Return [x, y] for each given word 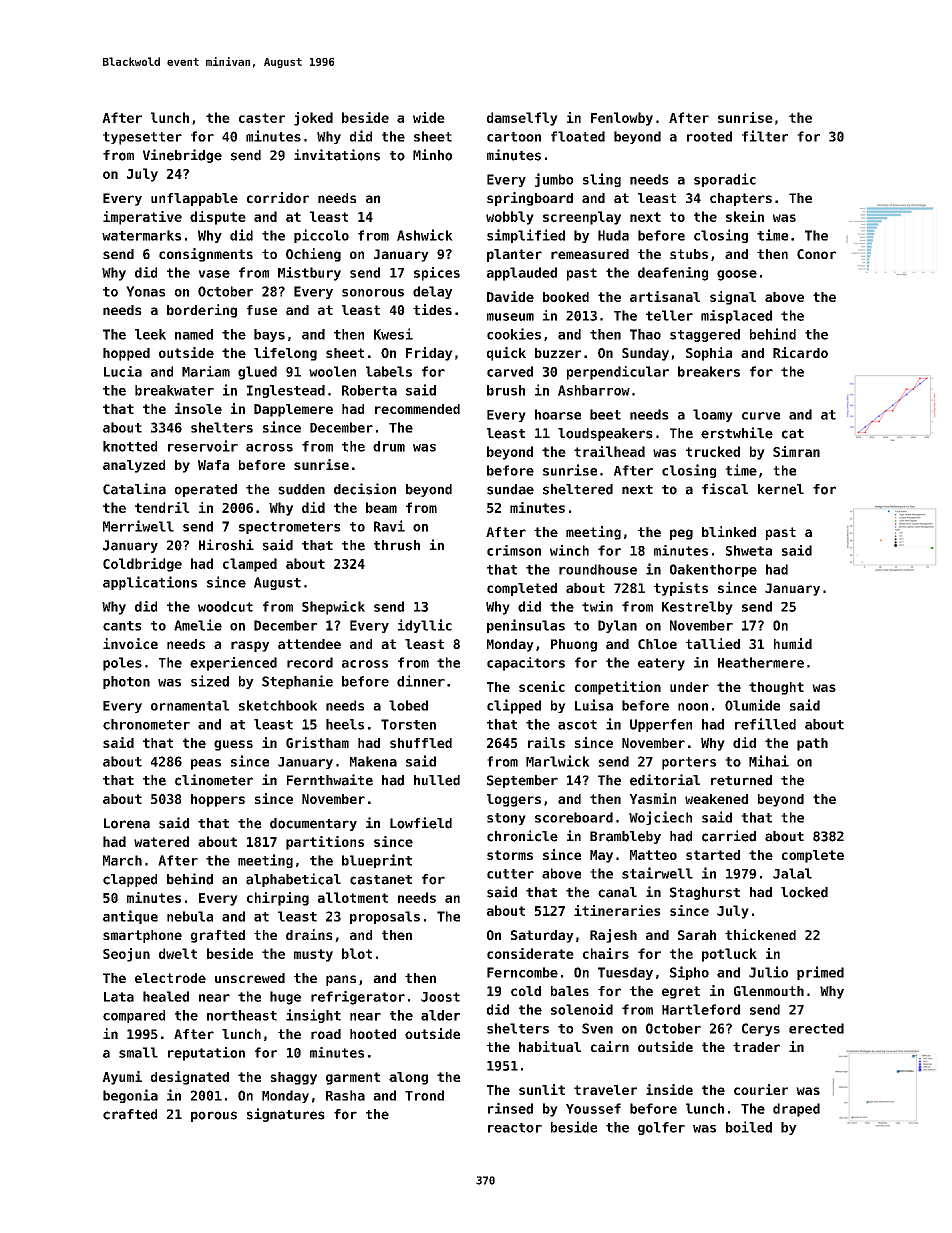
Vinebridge [182, 156]
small [138, 1052]
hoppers [218, 800]
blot [357, 953]
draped [796, 1110]
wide [429, 117]
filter [765, 136]
